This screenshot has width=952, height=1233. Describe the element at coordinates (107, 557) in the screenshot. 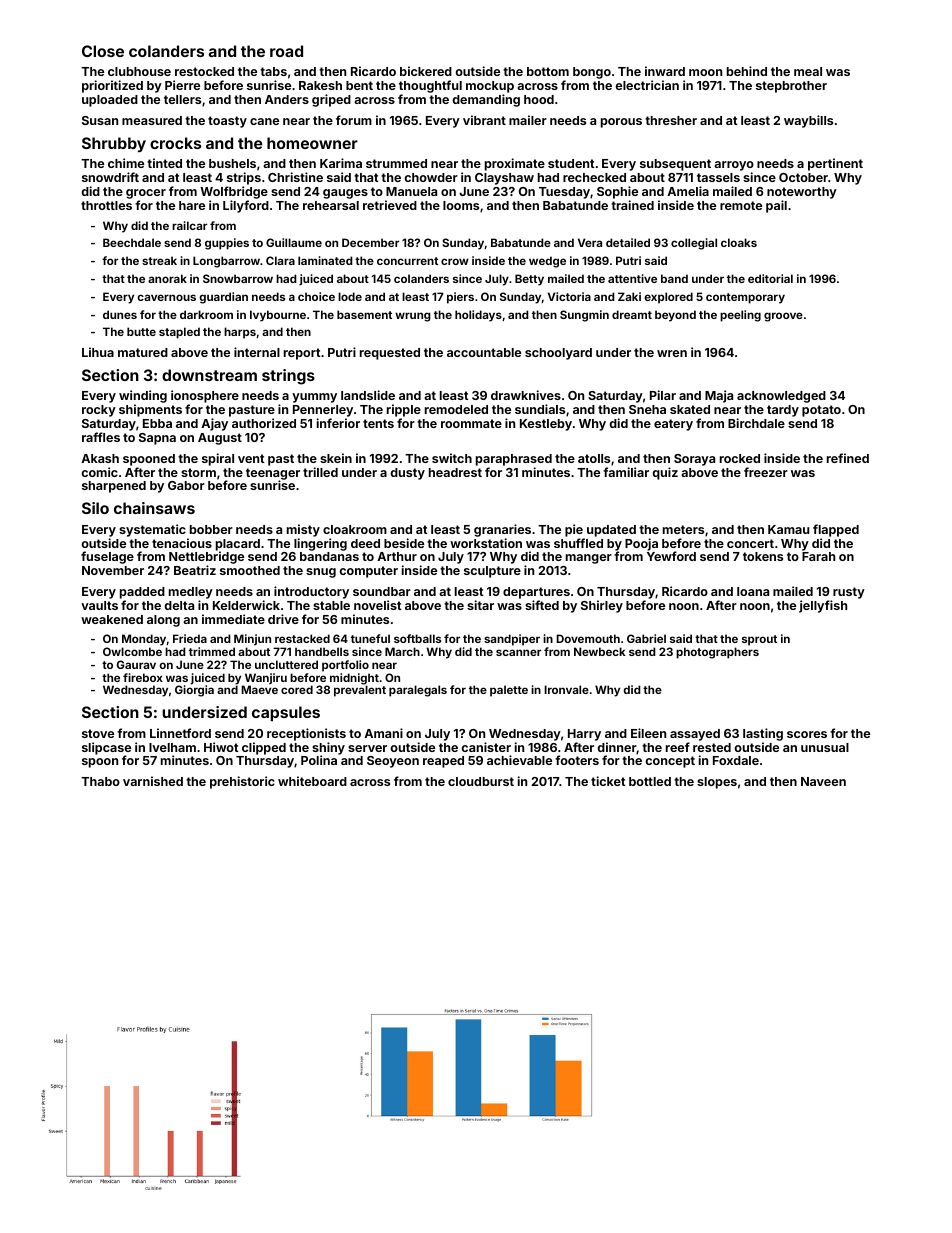

I see `fuselage` at that location.
